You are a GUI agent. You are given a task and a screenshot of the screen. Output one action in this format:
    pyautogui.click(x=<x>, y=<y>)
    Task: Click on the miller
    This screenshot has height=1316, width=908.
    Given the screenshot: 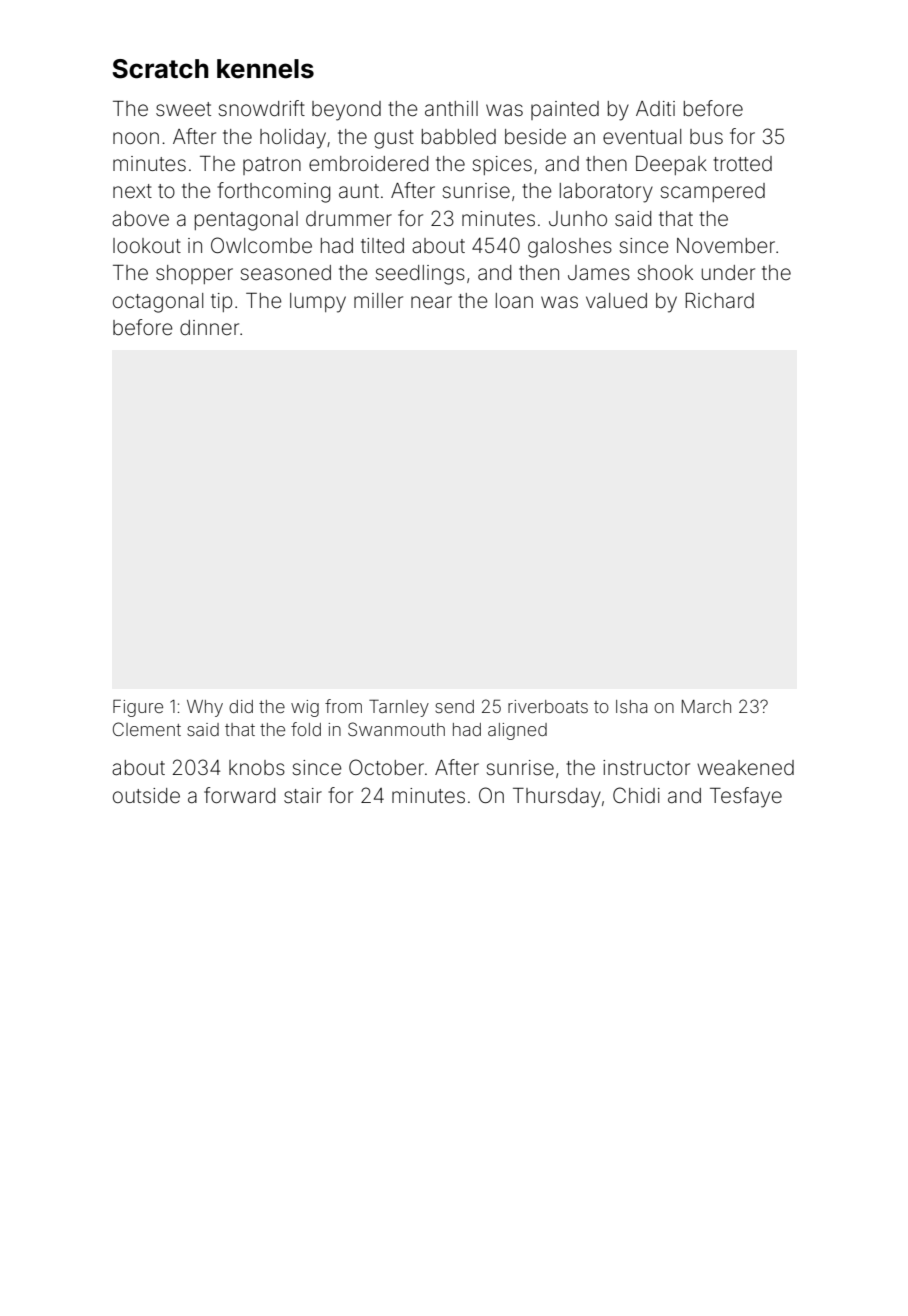 What is the action you would take?
    pyautogui.click(x=378, y=300)
